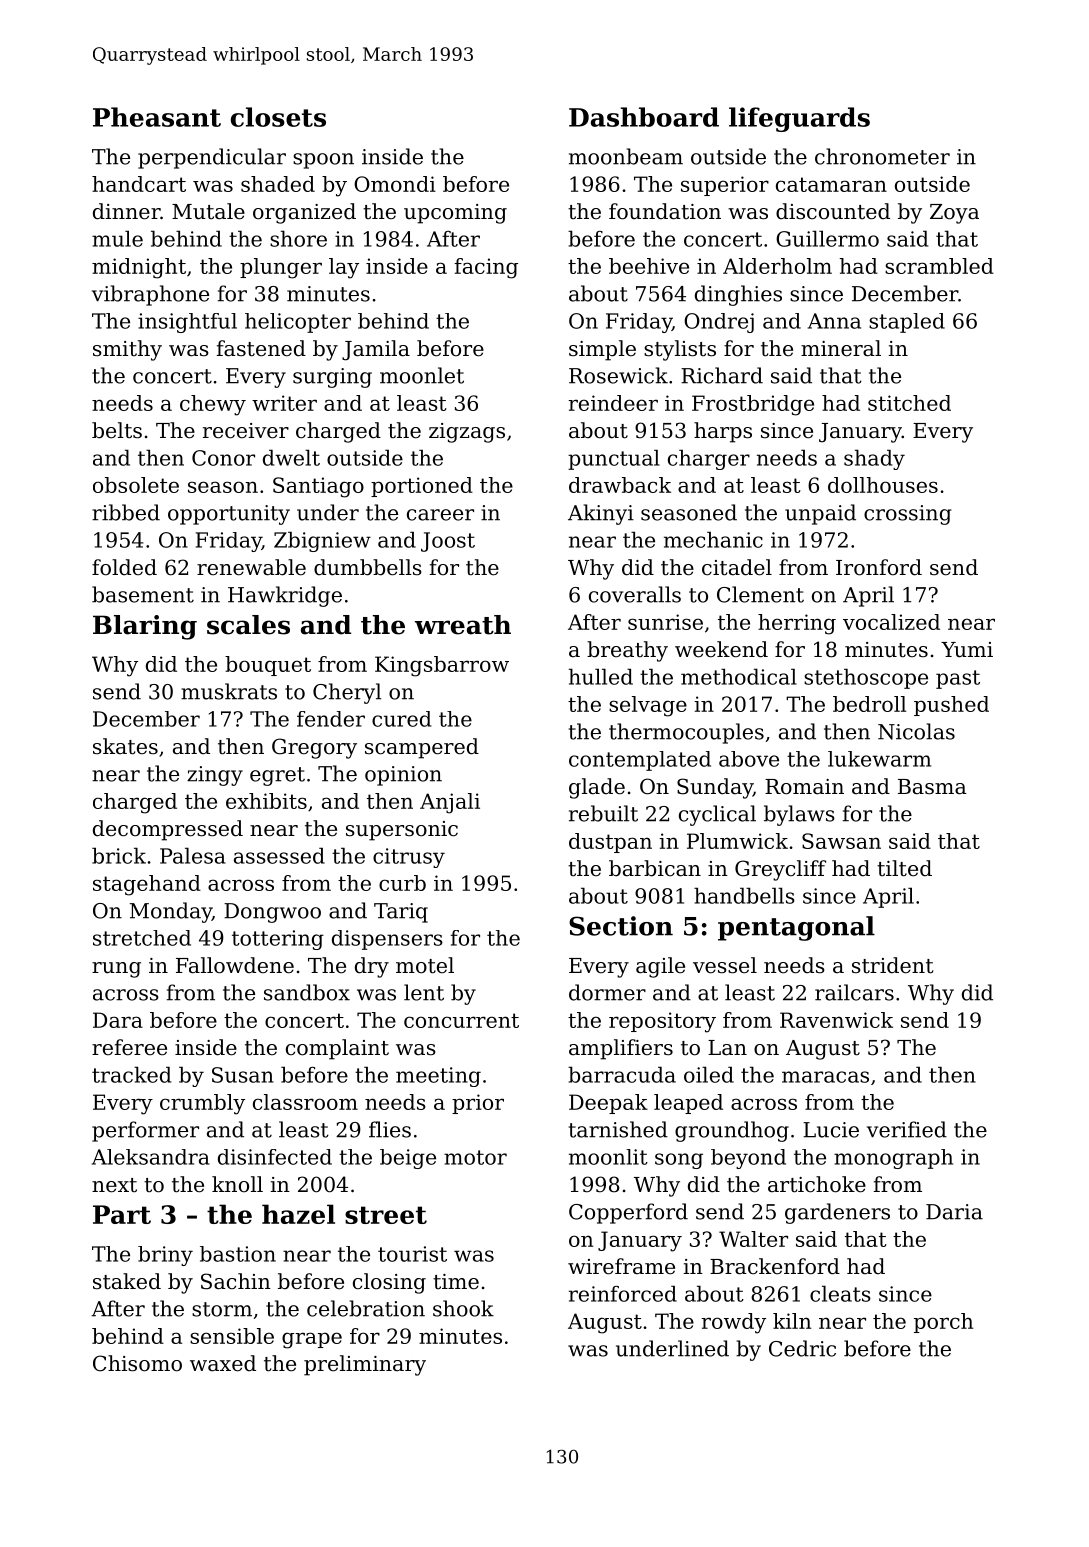 The height and width of the image is (1547, 1089). I want to click on Chisomo, so click(137, 1363).
